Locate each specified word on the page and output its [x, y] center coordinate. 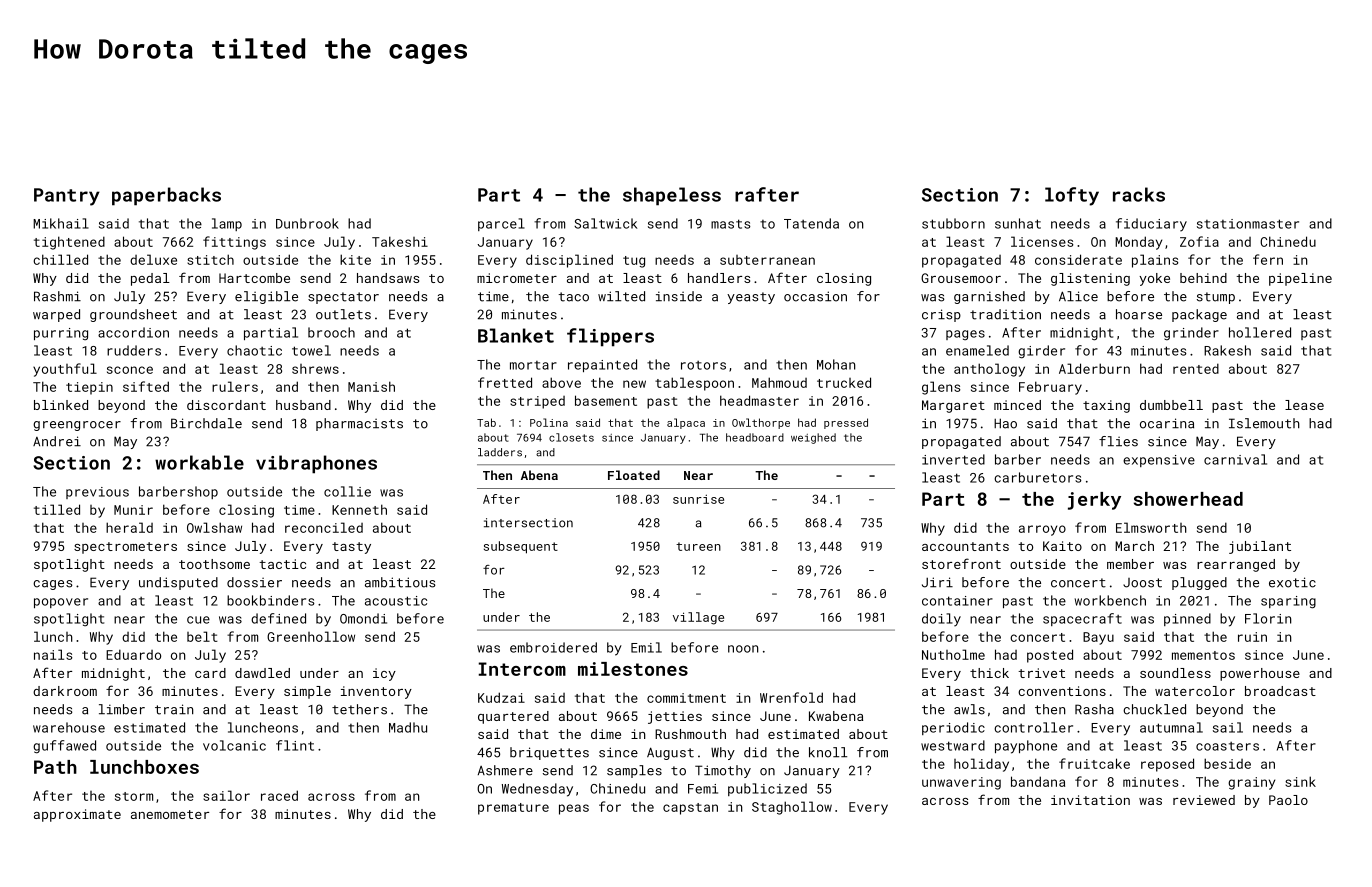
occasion [815, 296]
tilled [57, 509]
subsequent [521, 547]
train [174, 709]
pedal [150, 279]
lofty [1072, 196]
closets [571, 437]
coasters [1227, 746]
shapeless [672, 196]
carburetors [1038, 477]
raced [279, 795]
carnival [1235, 459]
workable [199, 462]
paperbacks [166, 196]
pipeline [1300, 279]
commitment [686, 698]
